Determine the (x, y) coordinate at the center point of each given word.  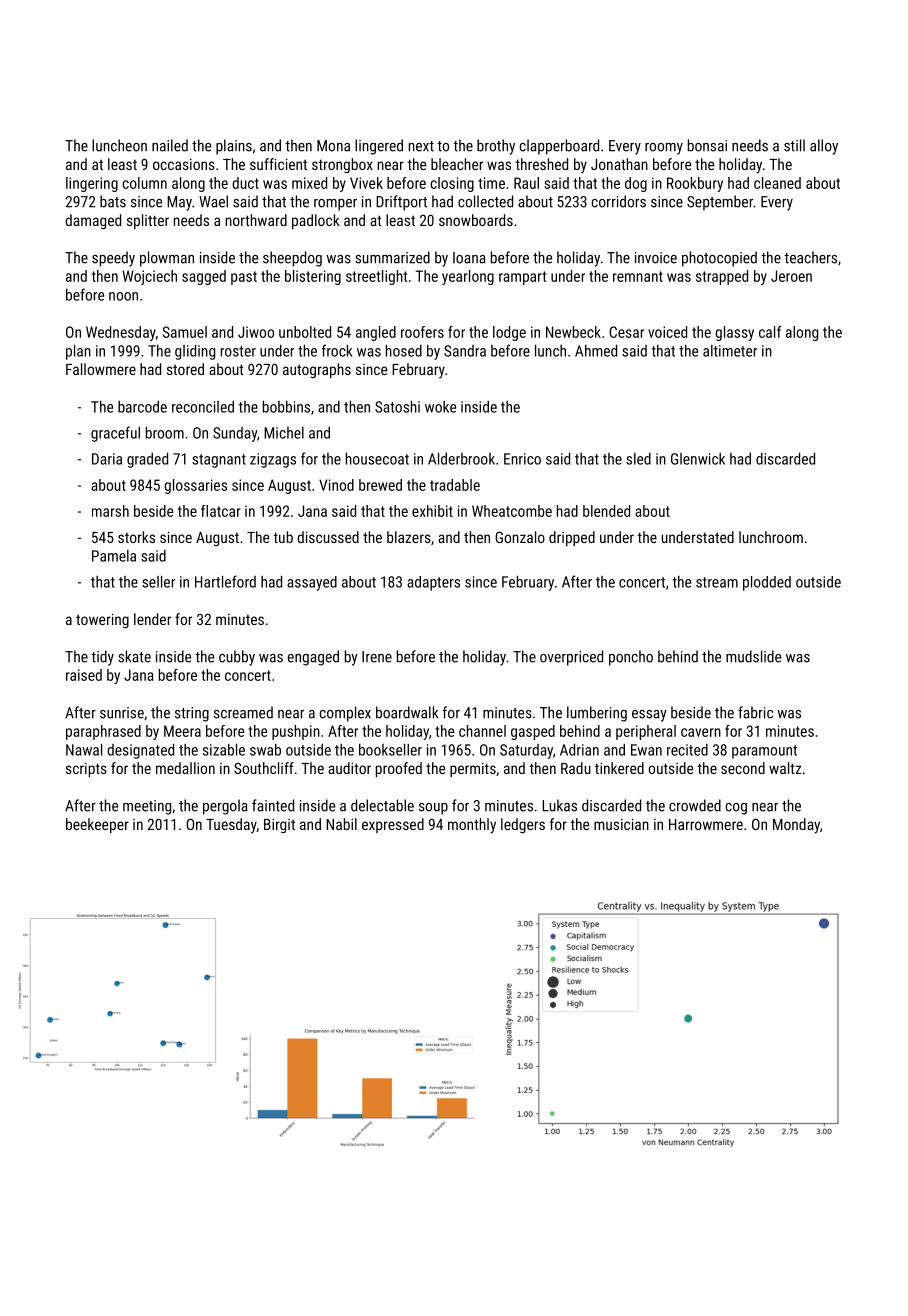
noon (123, 296)
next (421, 146)
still (794, 145)
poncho (631, 658)
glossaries (195, 486)
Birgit (279, 826)
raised (84, 675)
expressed (393, 825)
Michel (284, 433)
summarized (392, 257)
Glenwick (698, 459)
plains (234, 147)
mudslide (753, 656)
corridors (618, 201)
